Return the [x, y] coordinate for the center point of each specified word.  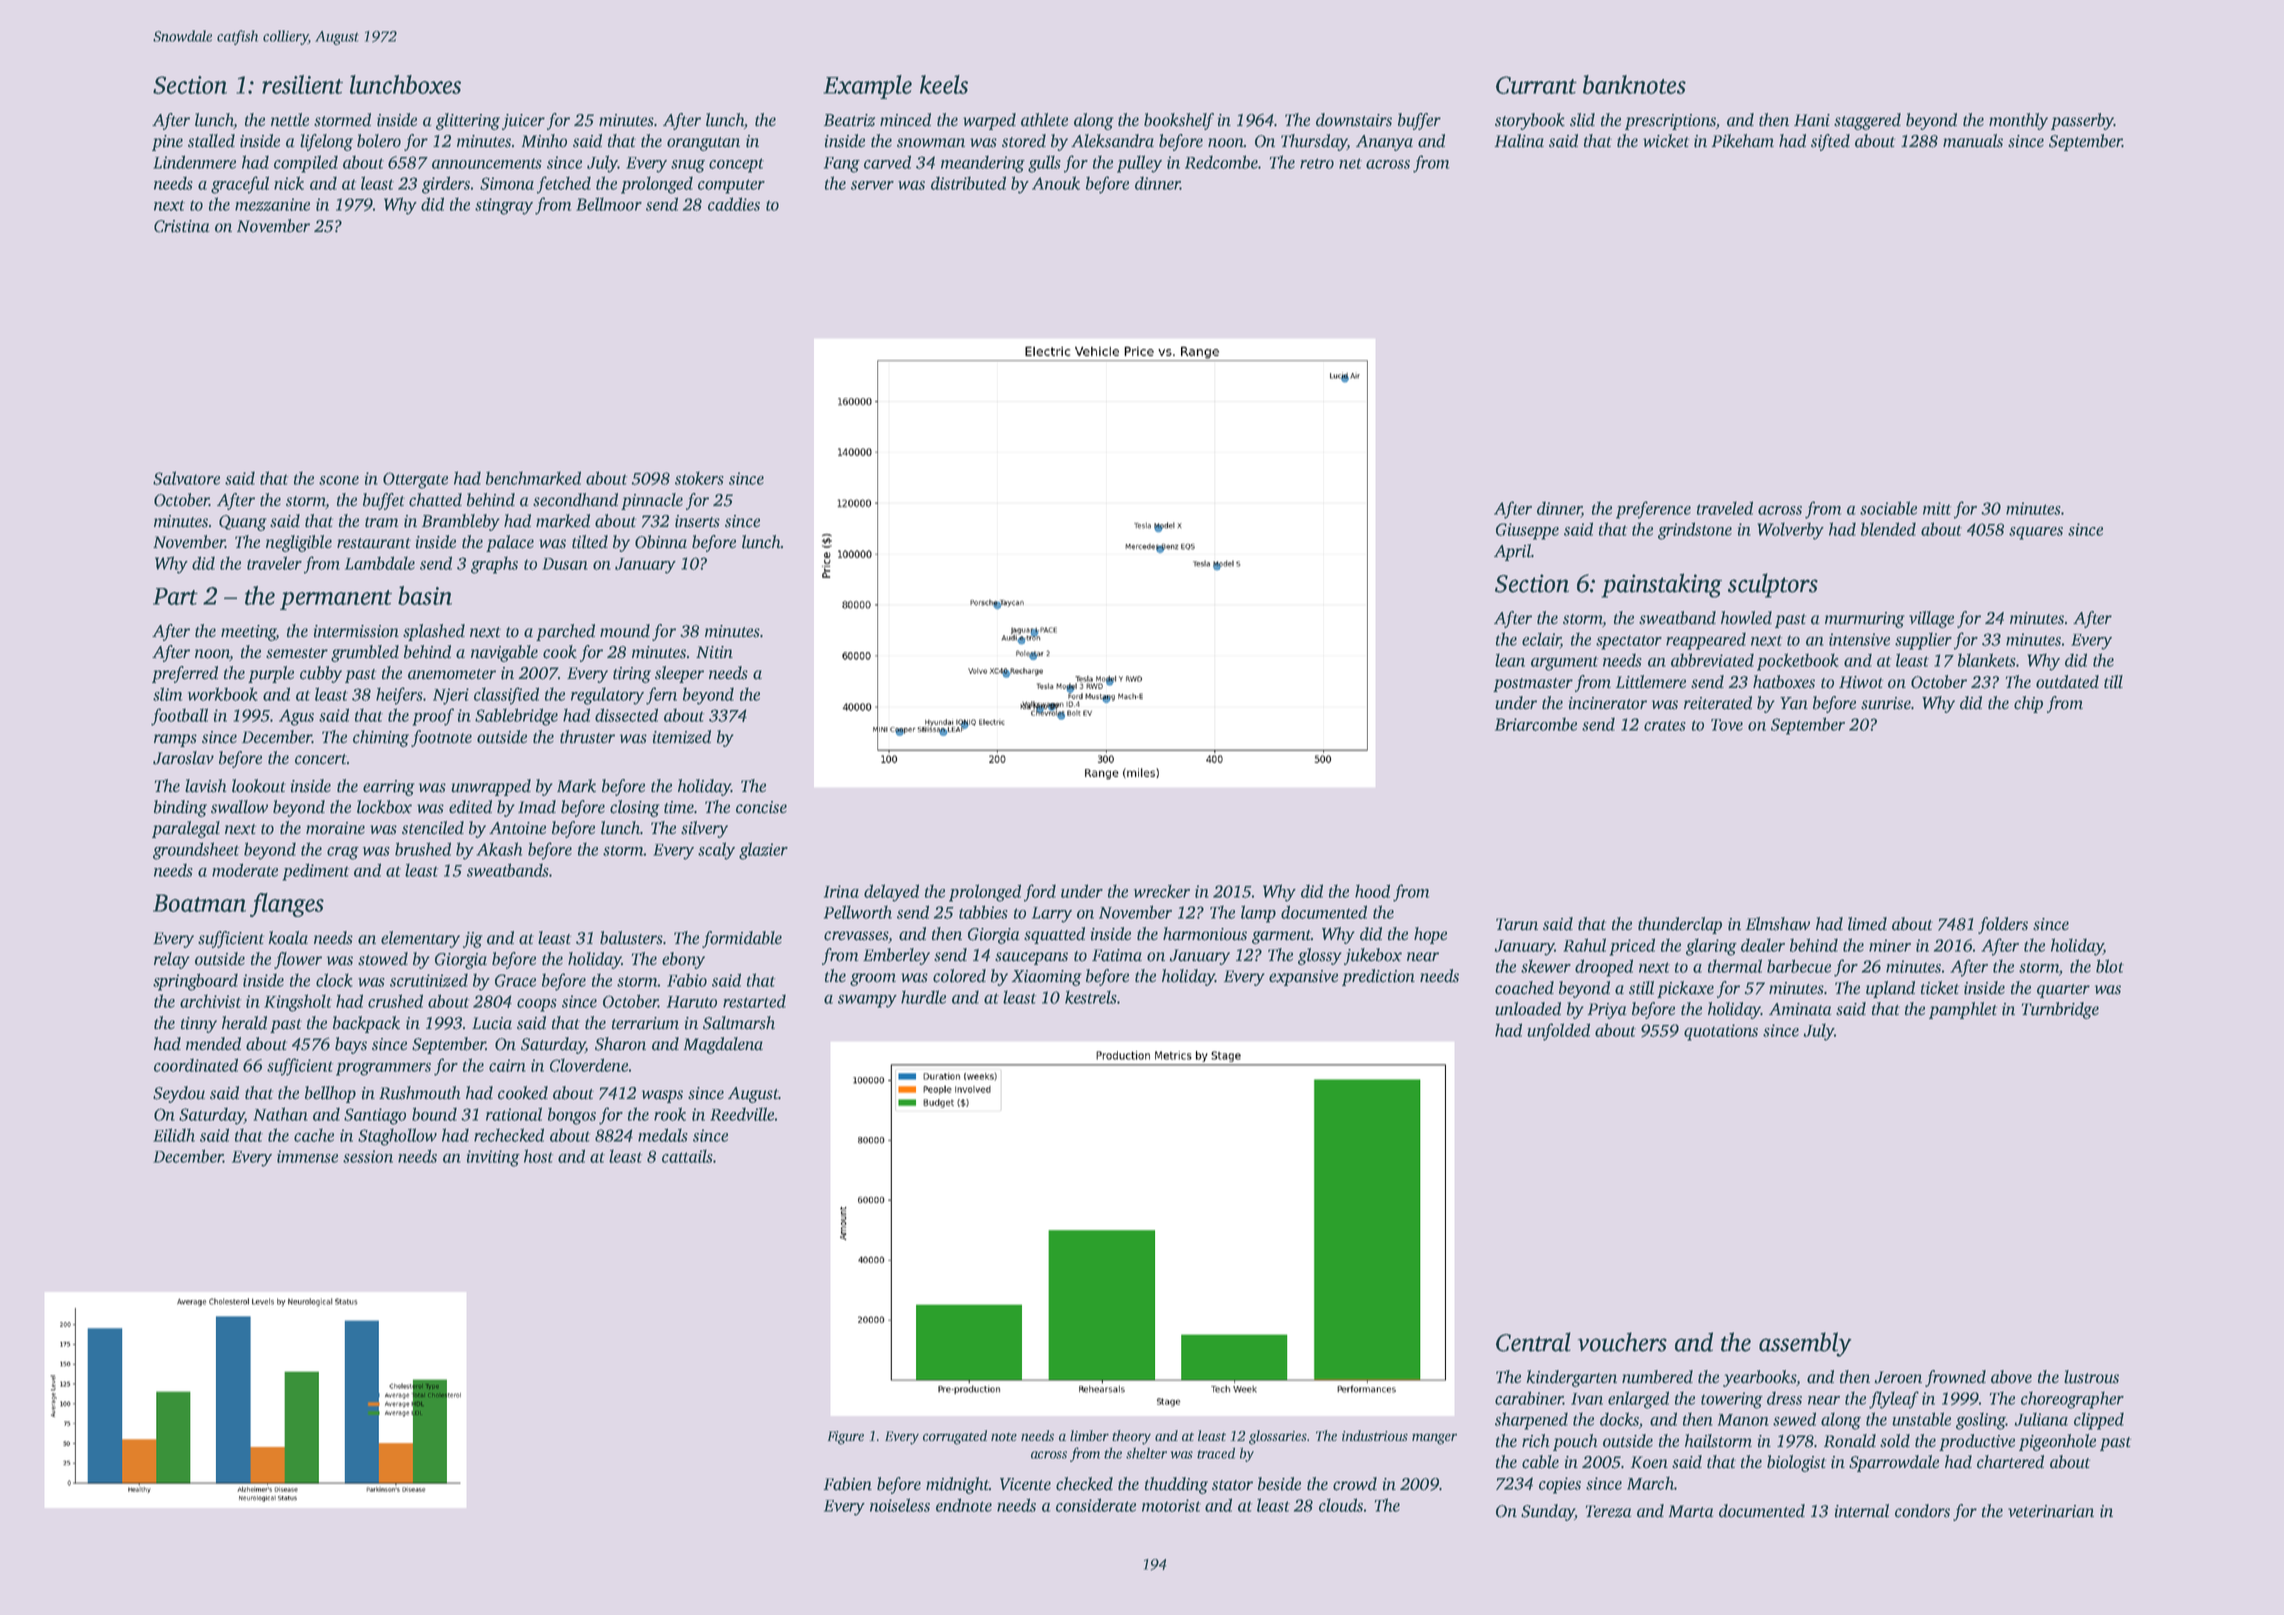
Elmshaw [1778, 924]
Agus [296, 717]
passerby [2082, 121]
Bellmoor [609, 204]
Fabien [848, 1484]
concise [761, 807]
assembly [1805, 1344]
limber [1089, 1435]
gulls [1044, 164]
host [538, 1156]
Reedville [742, 1114]
